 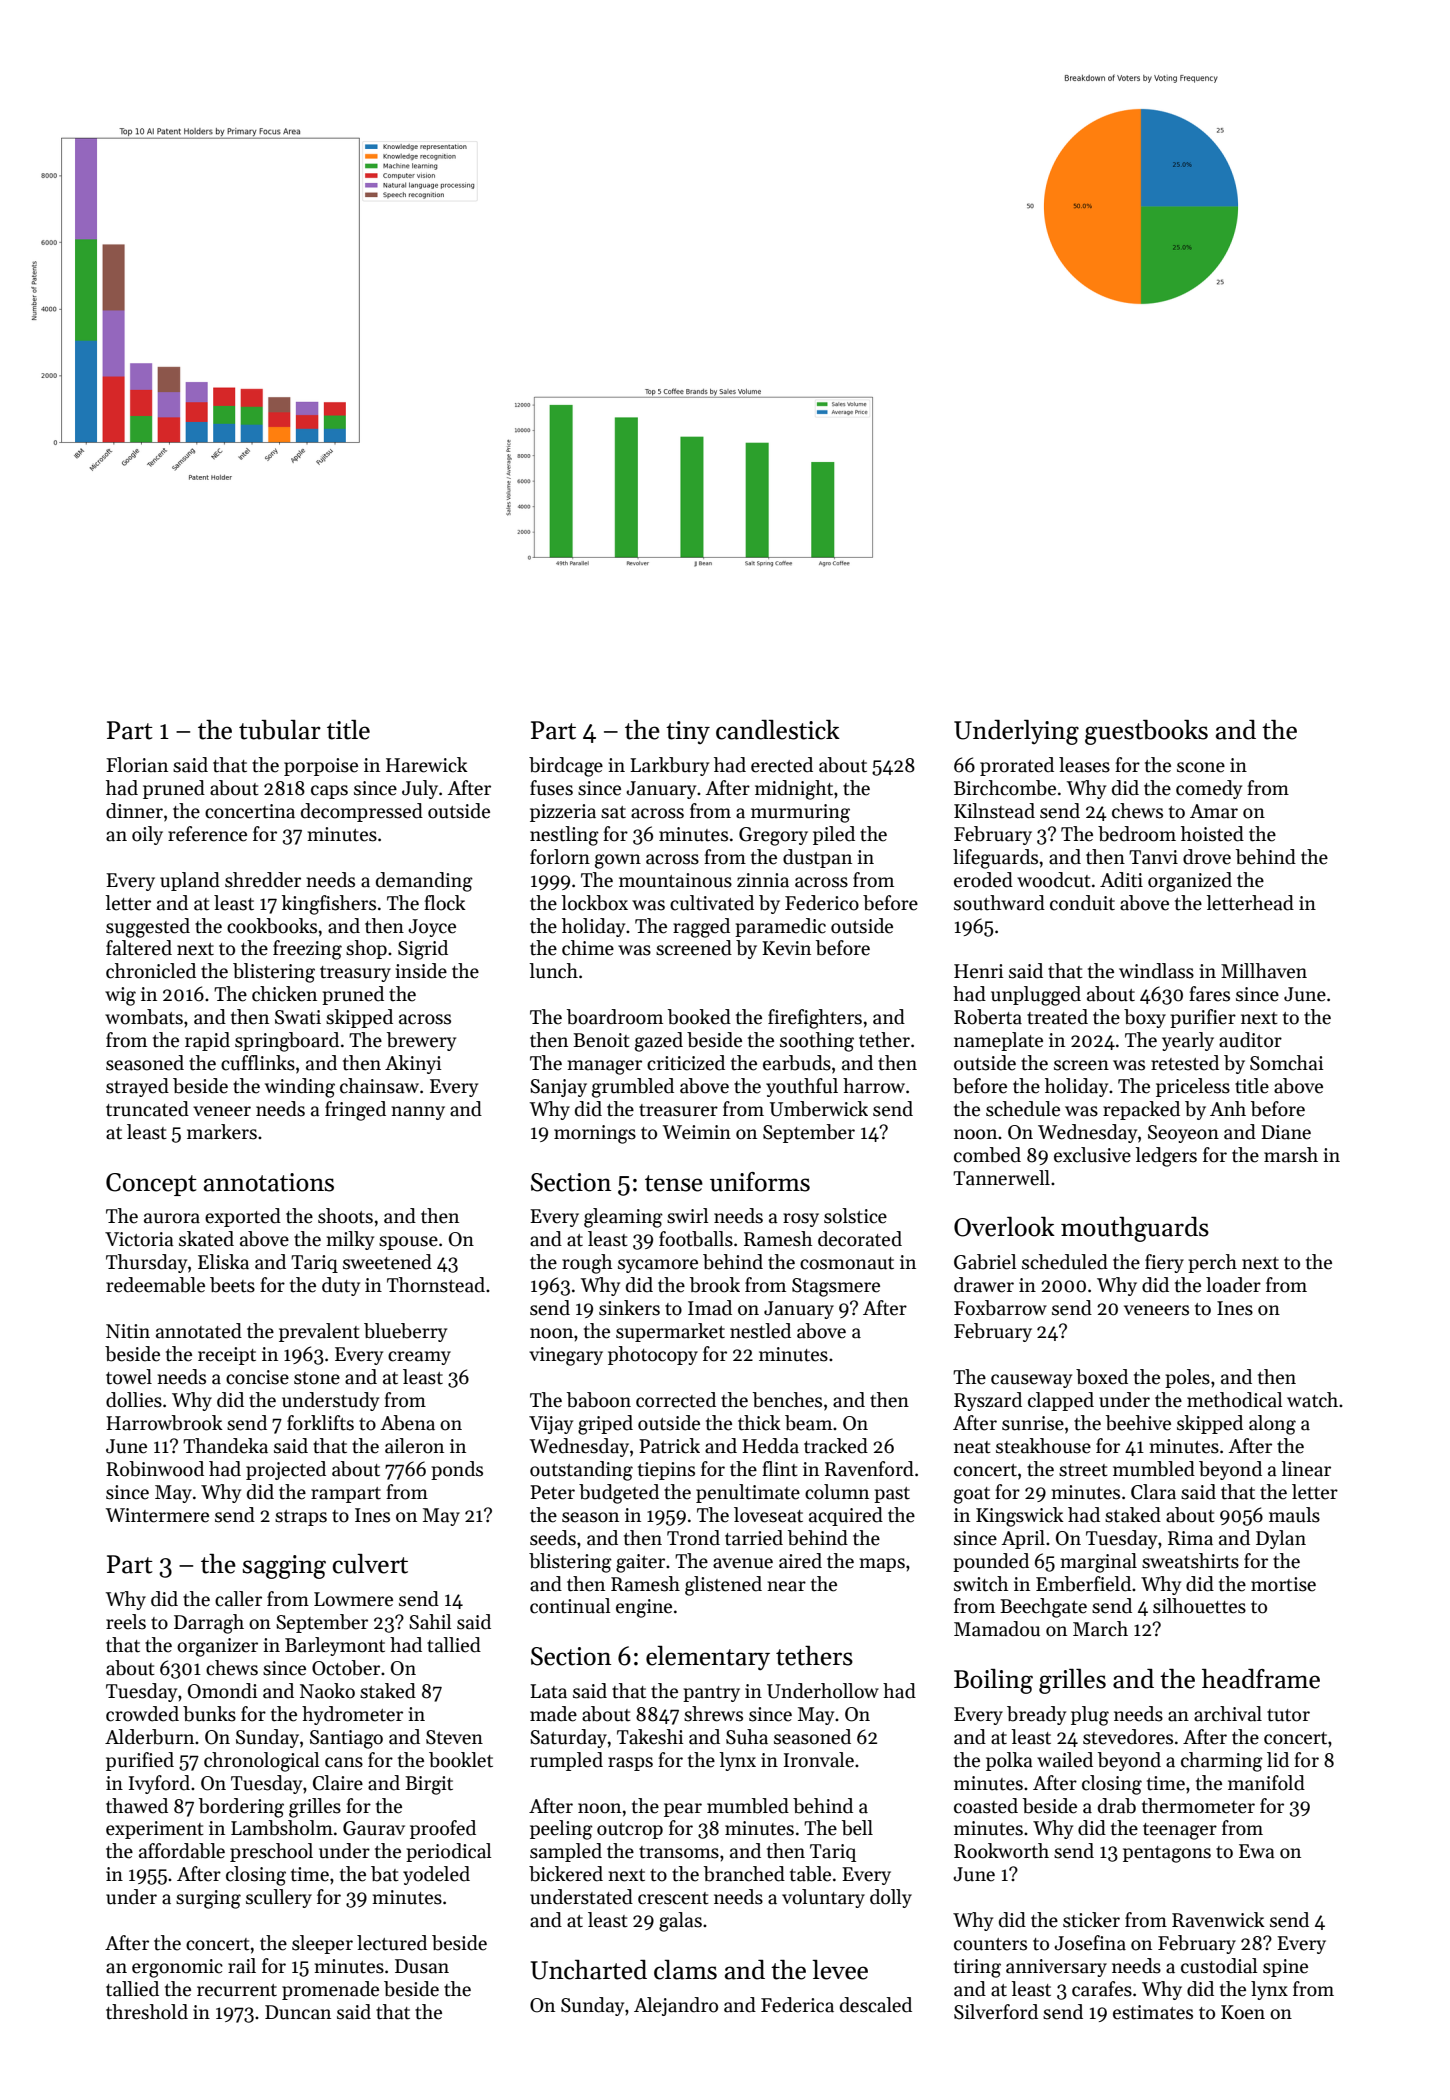 I want to click on watch, so click(x=1312, y=1400).
